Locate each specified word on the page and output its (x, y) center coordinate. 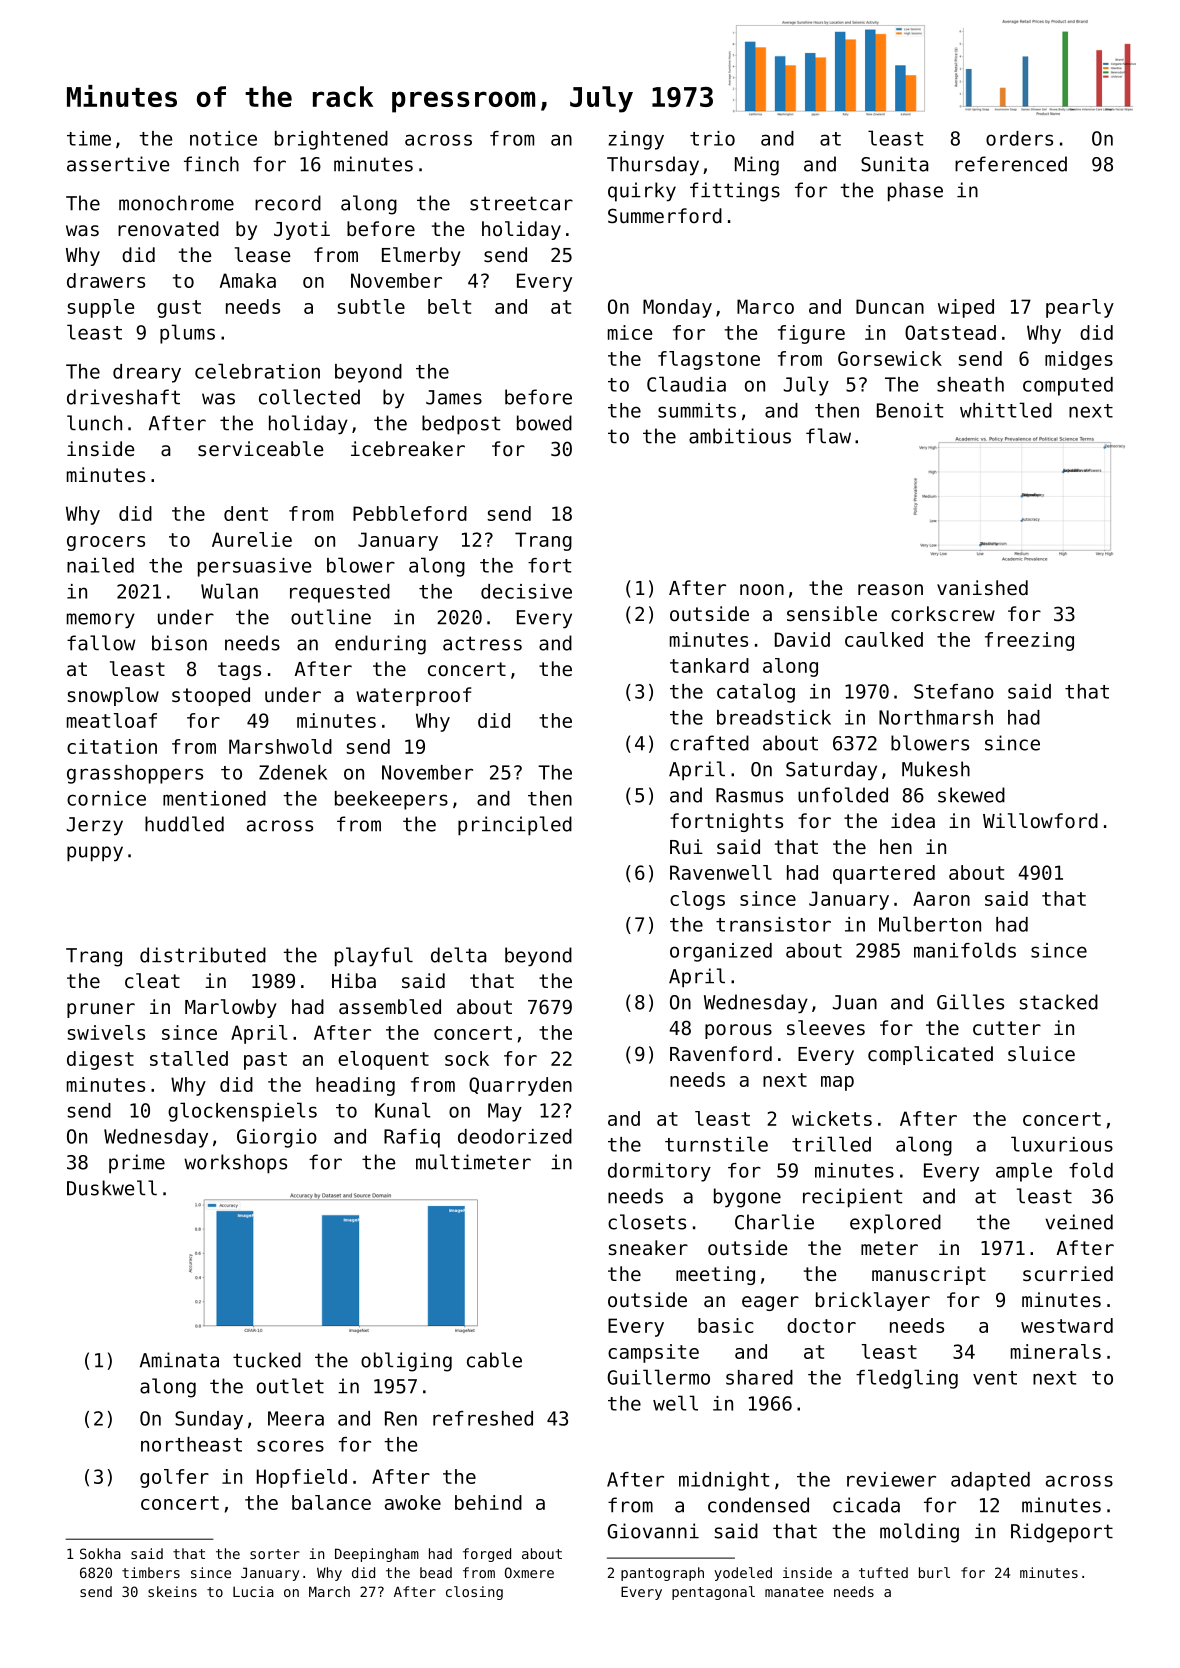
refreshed (483, 1418)
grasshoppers (135, 774)
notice (223, 138)
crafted (709, 743)
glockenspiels (242, 1112)
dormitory (659, 1172)
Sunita (895, 164)
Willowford (1040, 821)
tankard (709, 665)
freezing (1029, 641)
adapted (990, 1481)
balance (331, 1502)
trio (712, 138)
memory (101, 621)
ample (1024, 1172)
